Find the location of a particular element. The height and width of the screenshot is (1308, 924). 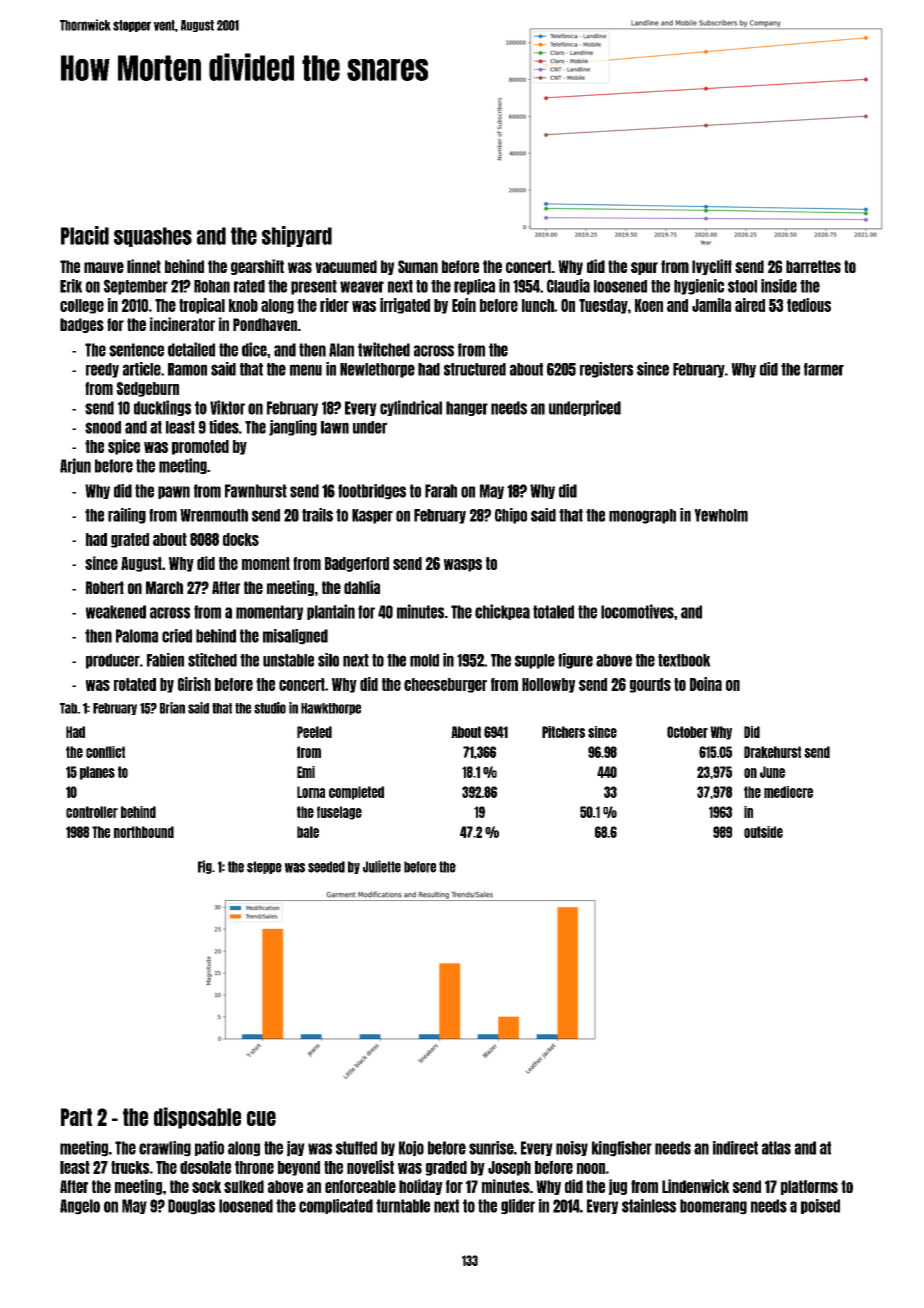

Part is located at coordinates (76, 1117).
